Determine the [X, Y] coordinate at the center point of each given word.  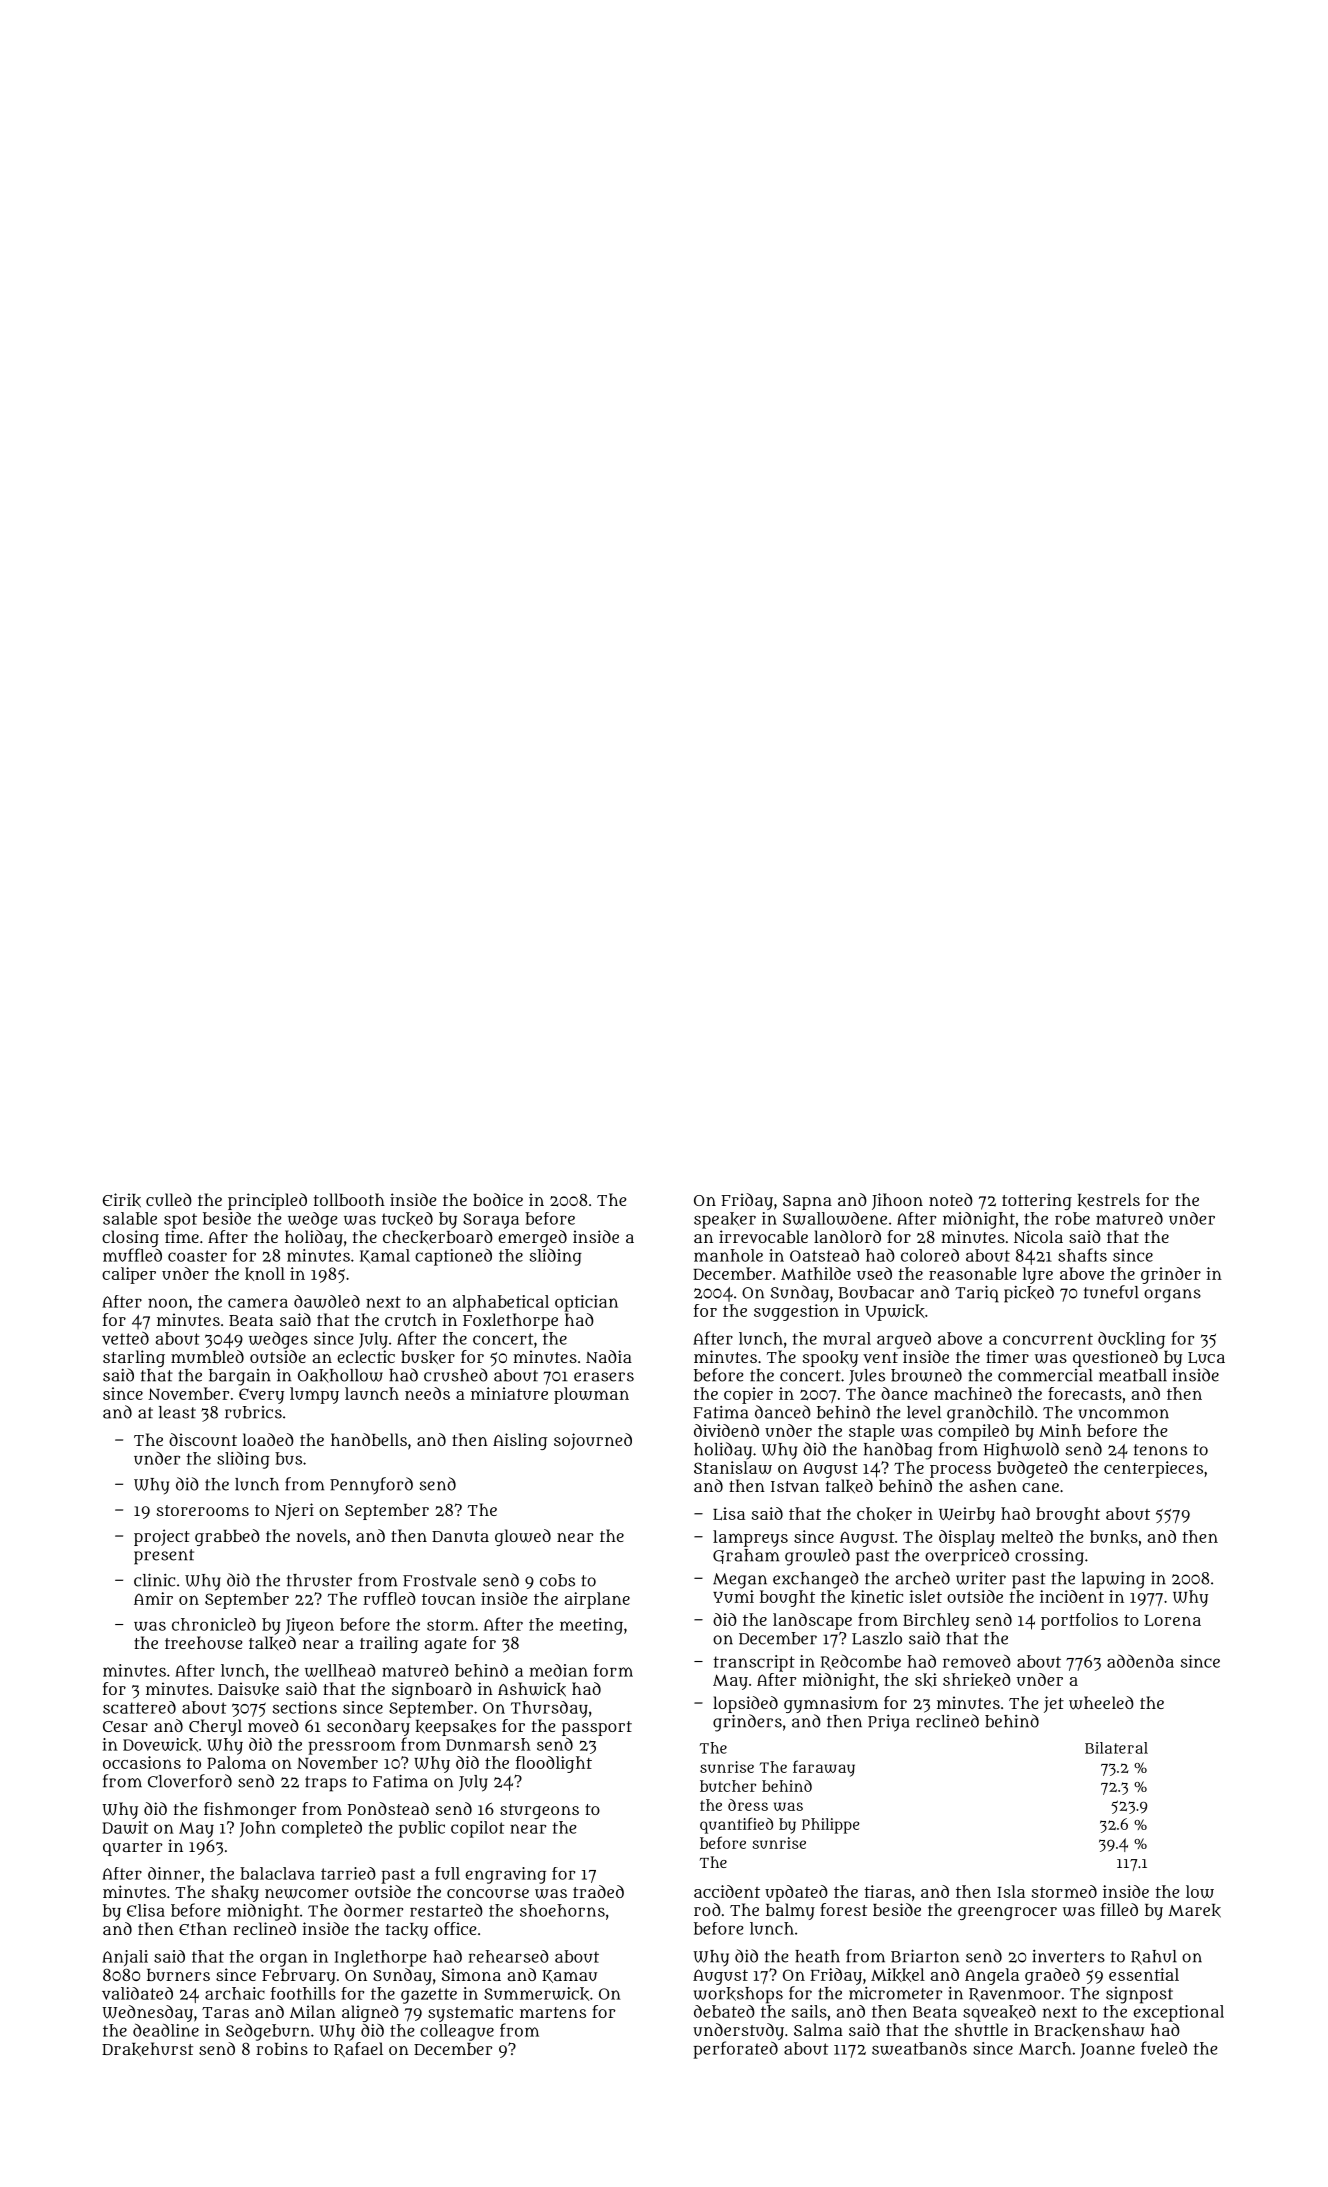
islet [925, 1596]
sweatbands [919, 2048]
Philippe [831, 1826]
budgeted [1032, 1469]
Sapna [807, 1202]
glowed [523, 1537]
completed [322, 1829]
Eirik [122, 1200]
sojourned [593, 1441]
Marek [1194, 1911]
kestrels [1108, 1200]
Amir [153, 1598]
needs [427, 1393]
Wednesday [147, 2013]
